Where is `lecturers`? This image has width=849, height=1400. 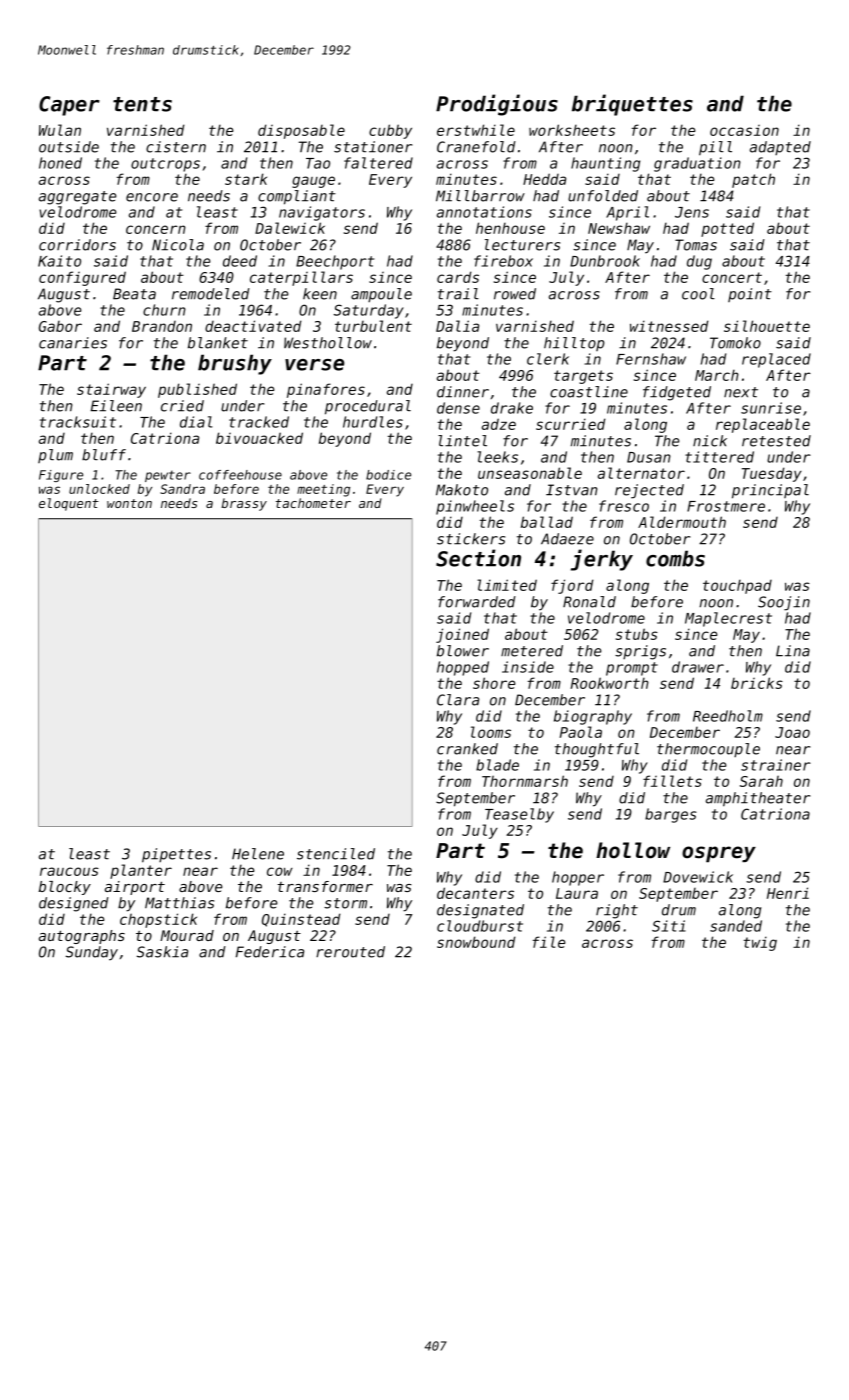 lecturers is located at coordinates (522, 245).
